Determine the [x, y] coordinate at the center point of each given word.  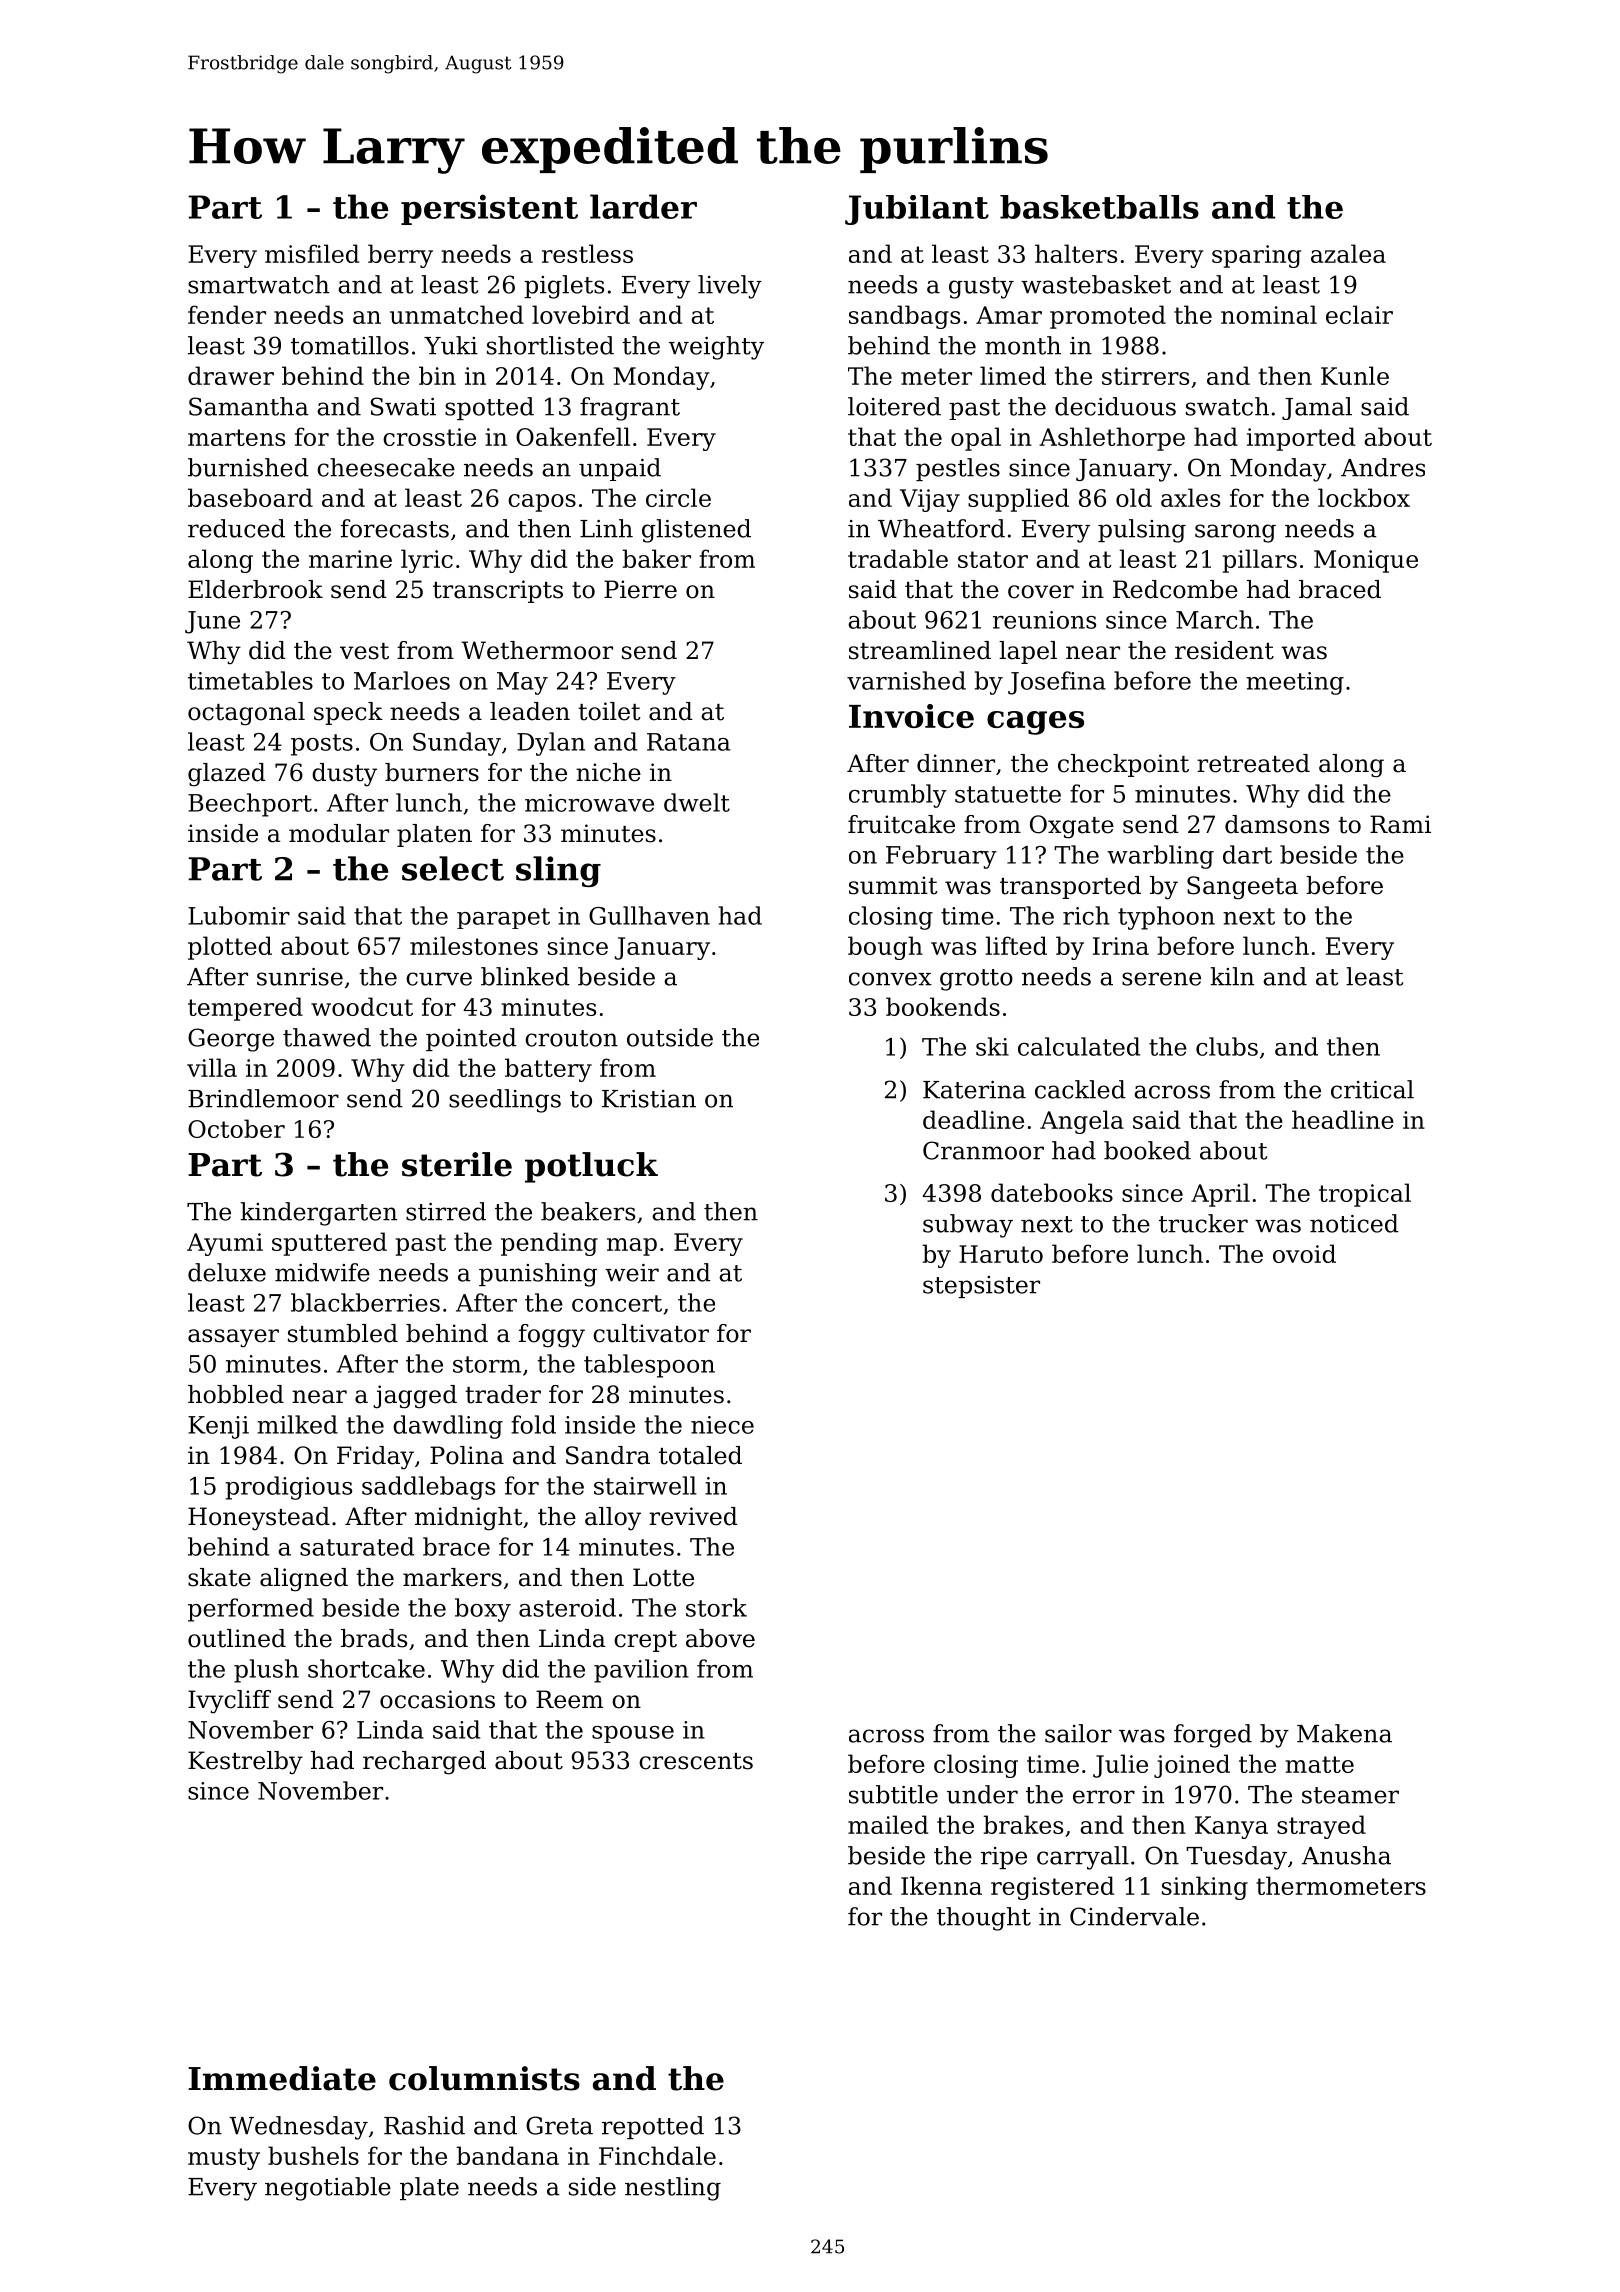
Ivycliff [229, 1702]
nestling [673, 2189]
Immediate [282, 2078]
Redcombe [1175, 589]
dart [1247, 854]
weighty [716, 348]
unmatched [457, 314]
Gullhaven [649, 915]
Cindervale [1134, 1916]
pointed [471, 1039]
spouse [633, 1734]
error [1104, 1797]
